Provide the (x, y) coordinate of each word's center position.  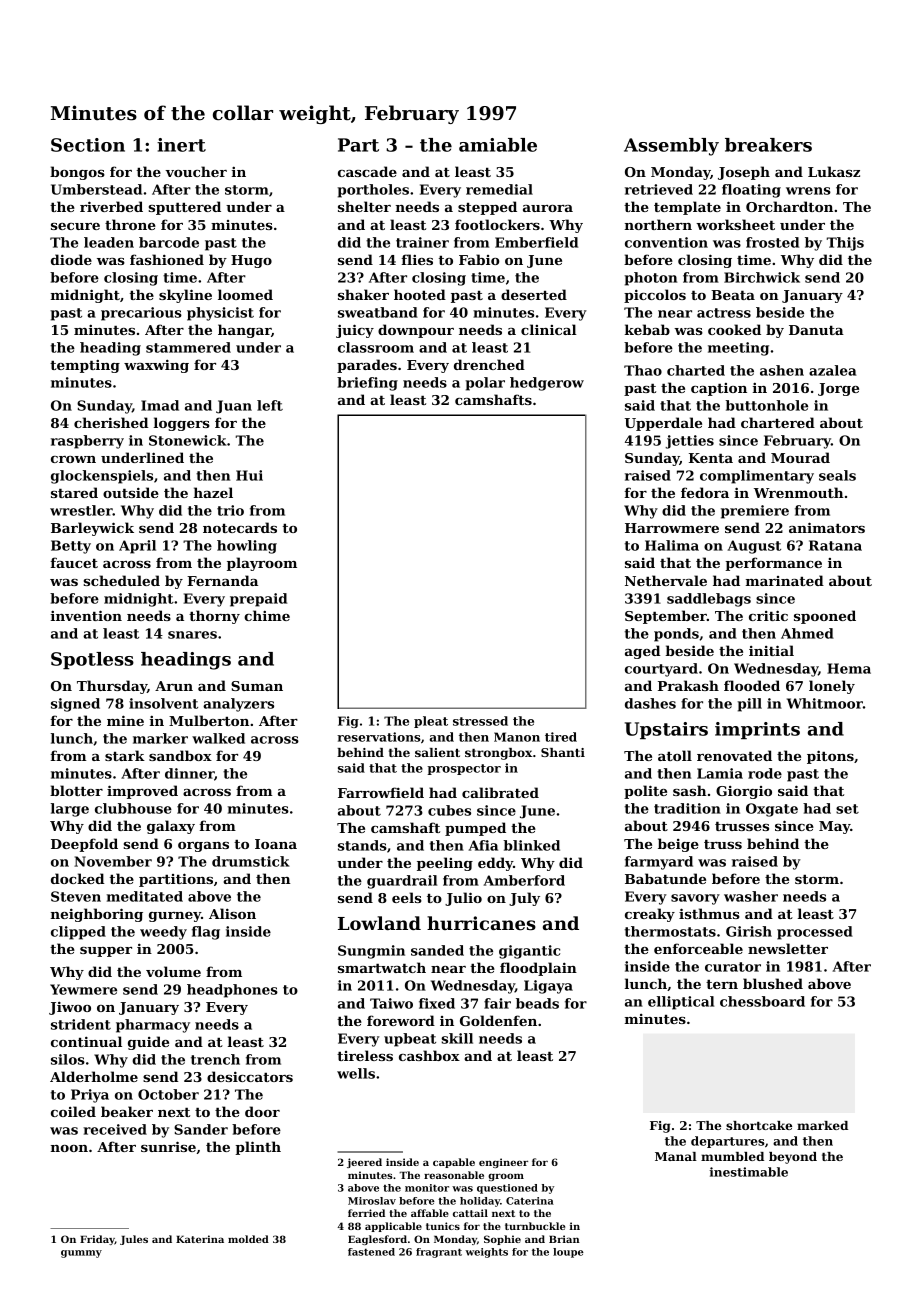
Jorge (838, 389)
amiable (498, 145)
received (115, 1129)
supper (106, 952)
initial (771, 650)
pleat (431, 722)
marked (822, 1125)
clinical (549, 329)
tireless (365, 1055)
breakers (768, 145)
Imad (160, 405)
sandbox (180, 755)
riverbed (111, 206)
